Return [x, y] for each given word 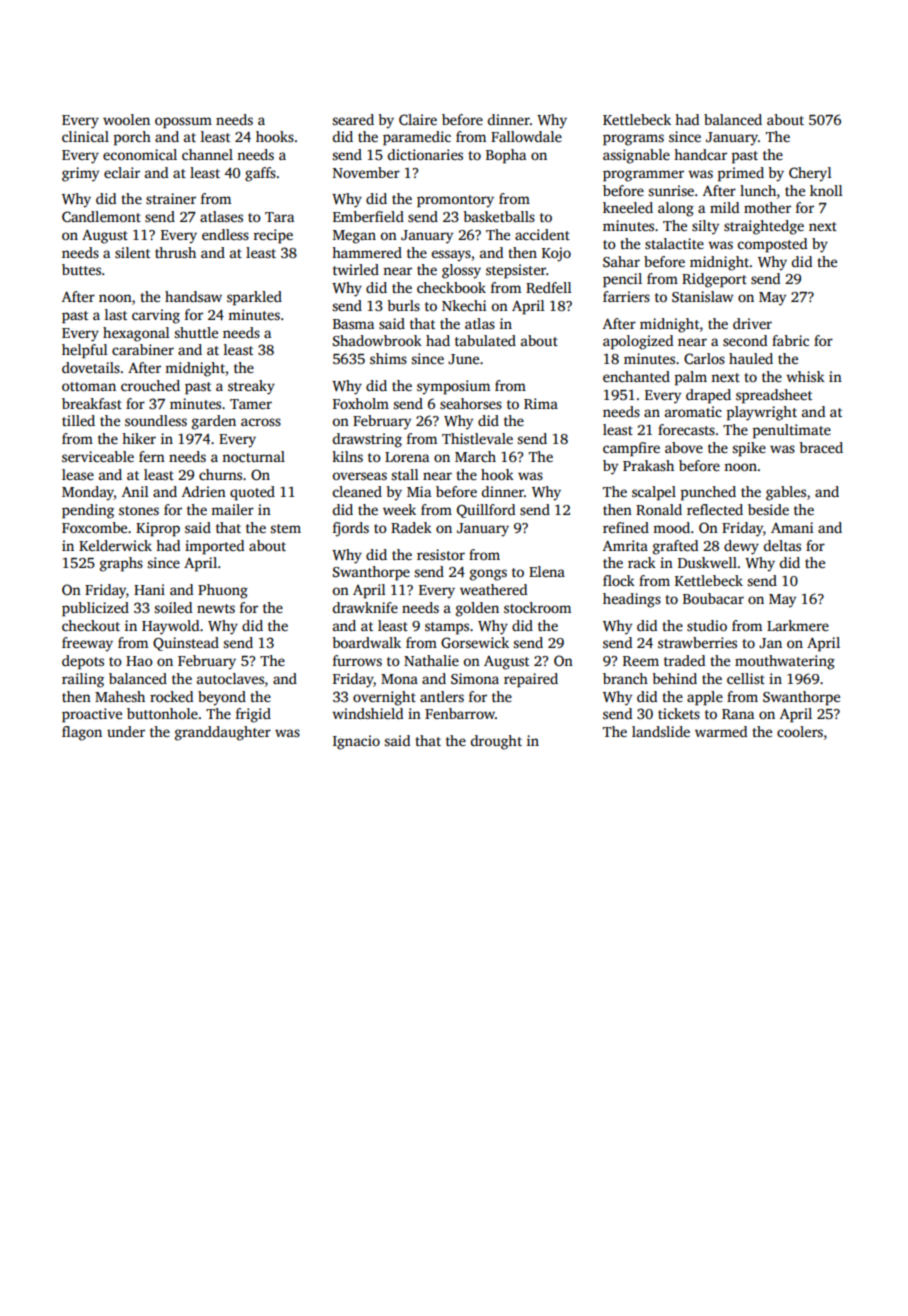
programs [633, 140]
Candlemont [101, 216]
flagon [82, 733]
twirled [356, 269]
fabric [790, 340]
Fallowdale [526, 136]
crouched [150, 385]
